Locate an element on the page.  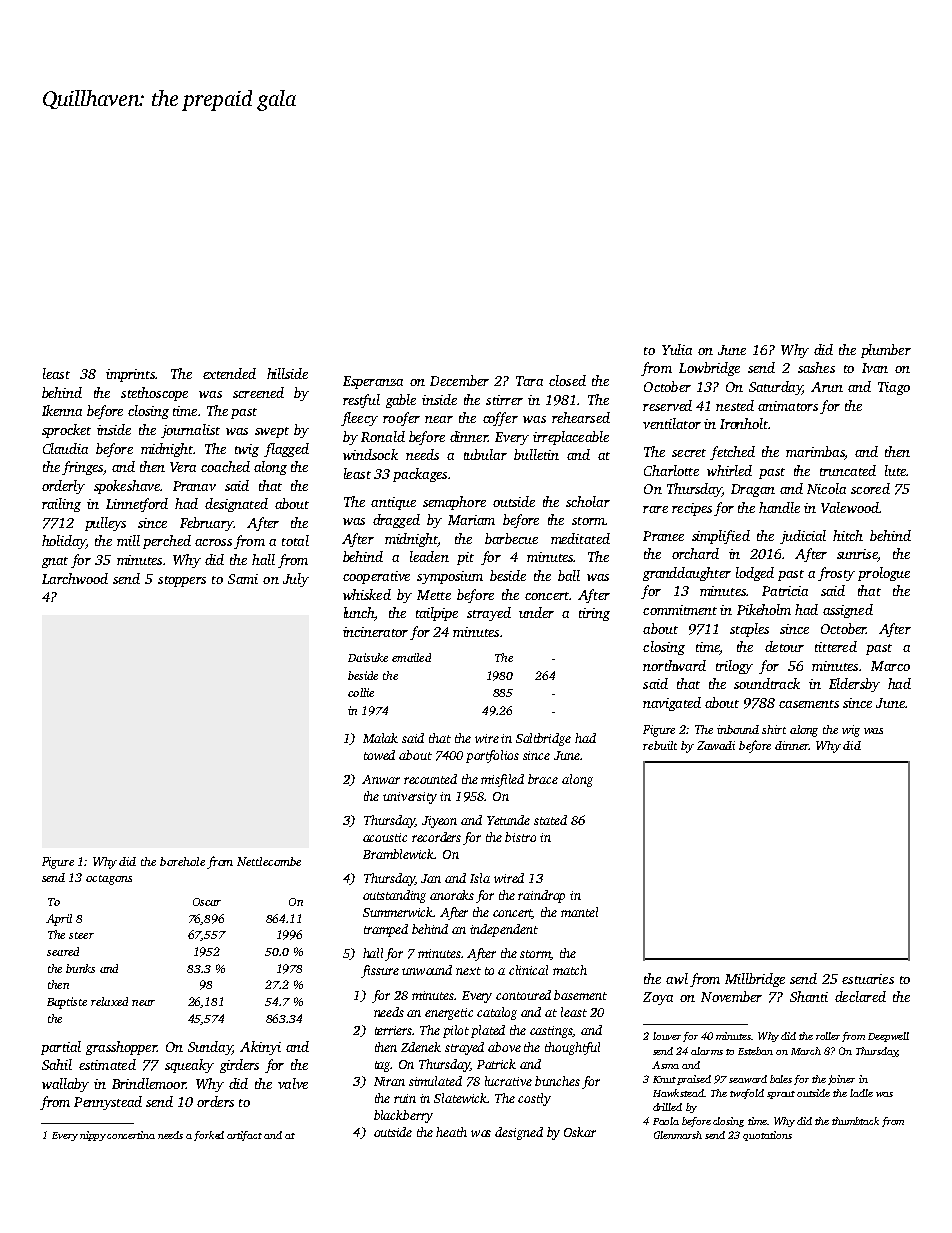
catalog is located at coordinates (497, 1013).
